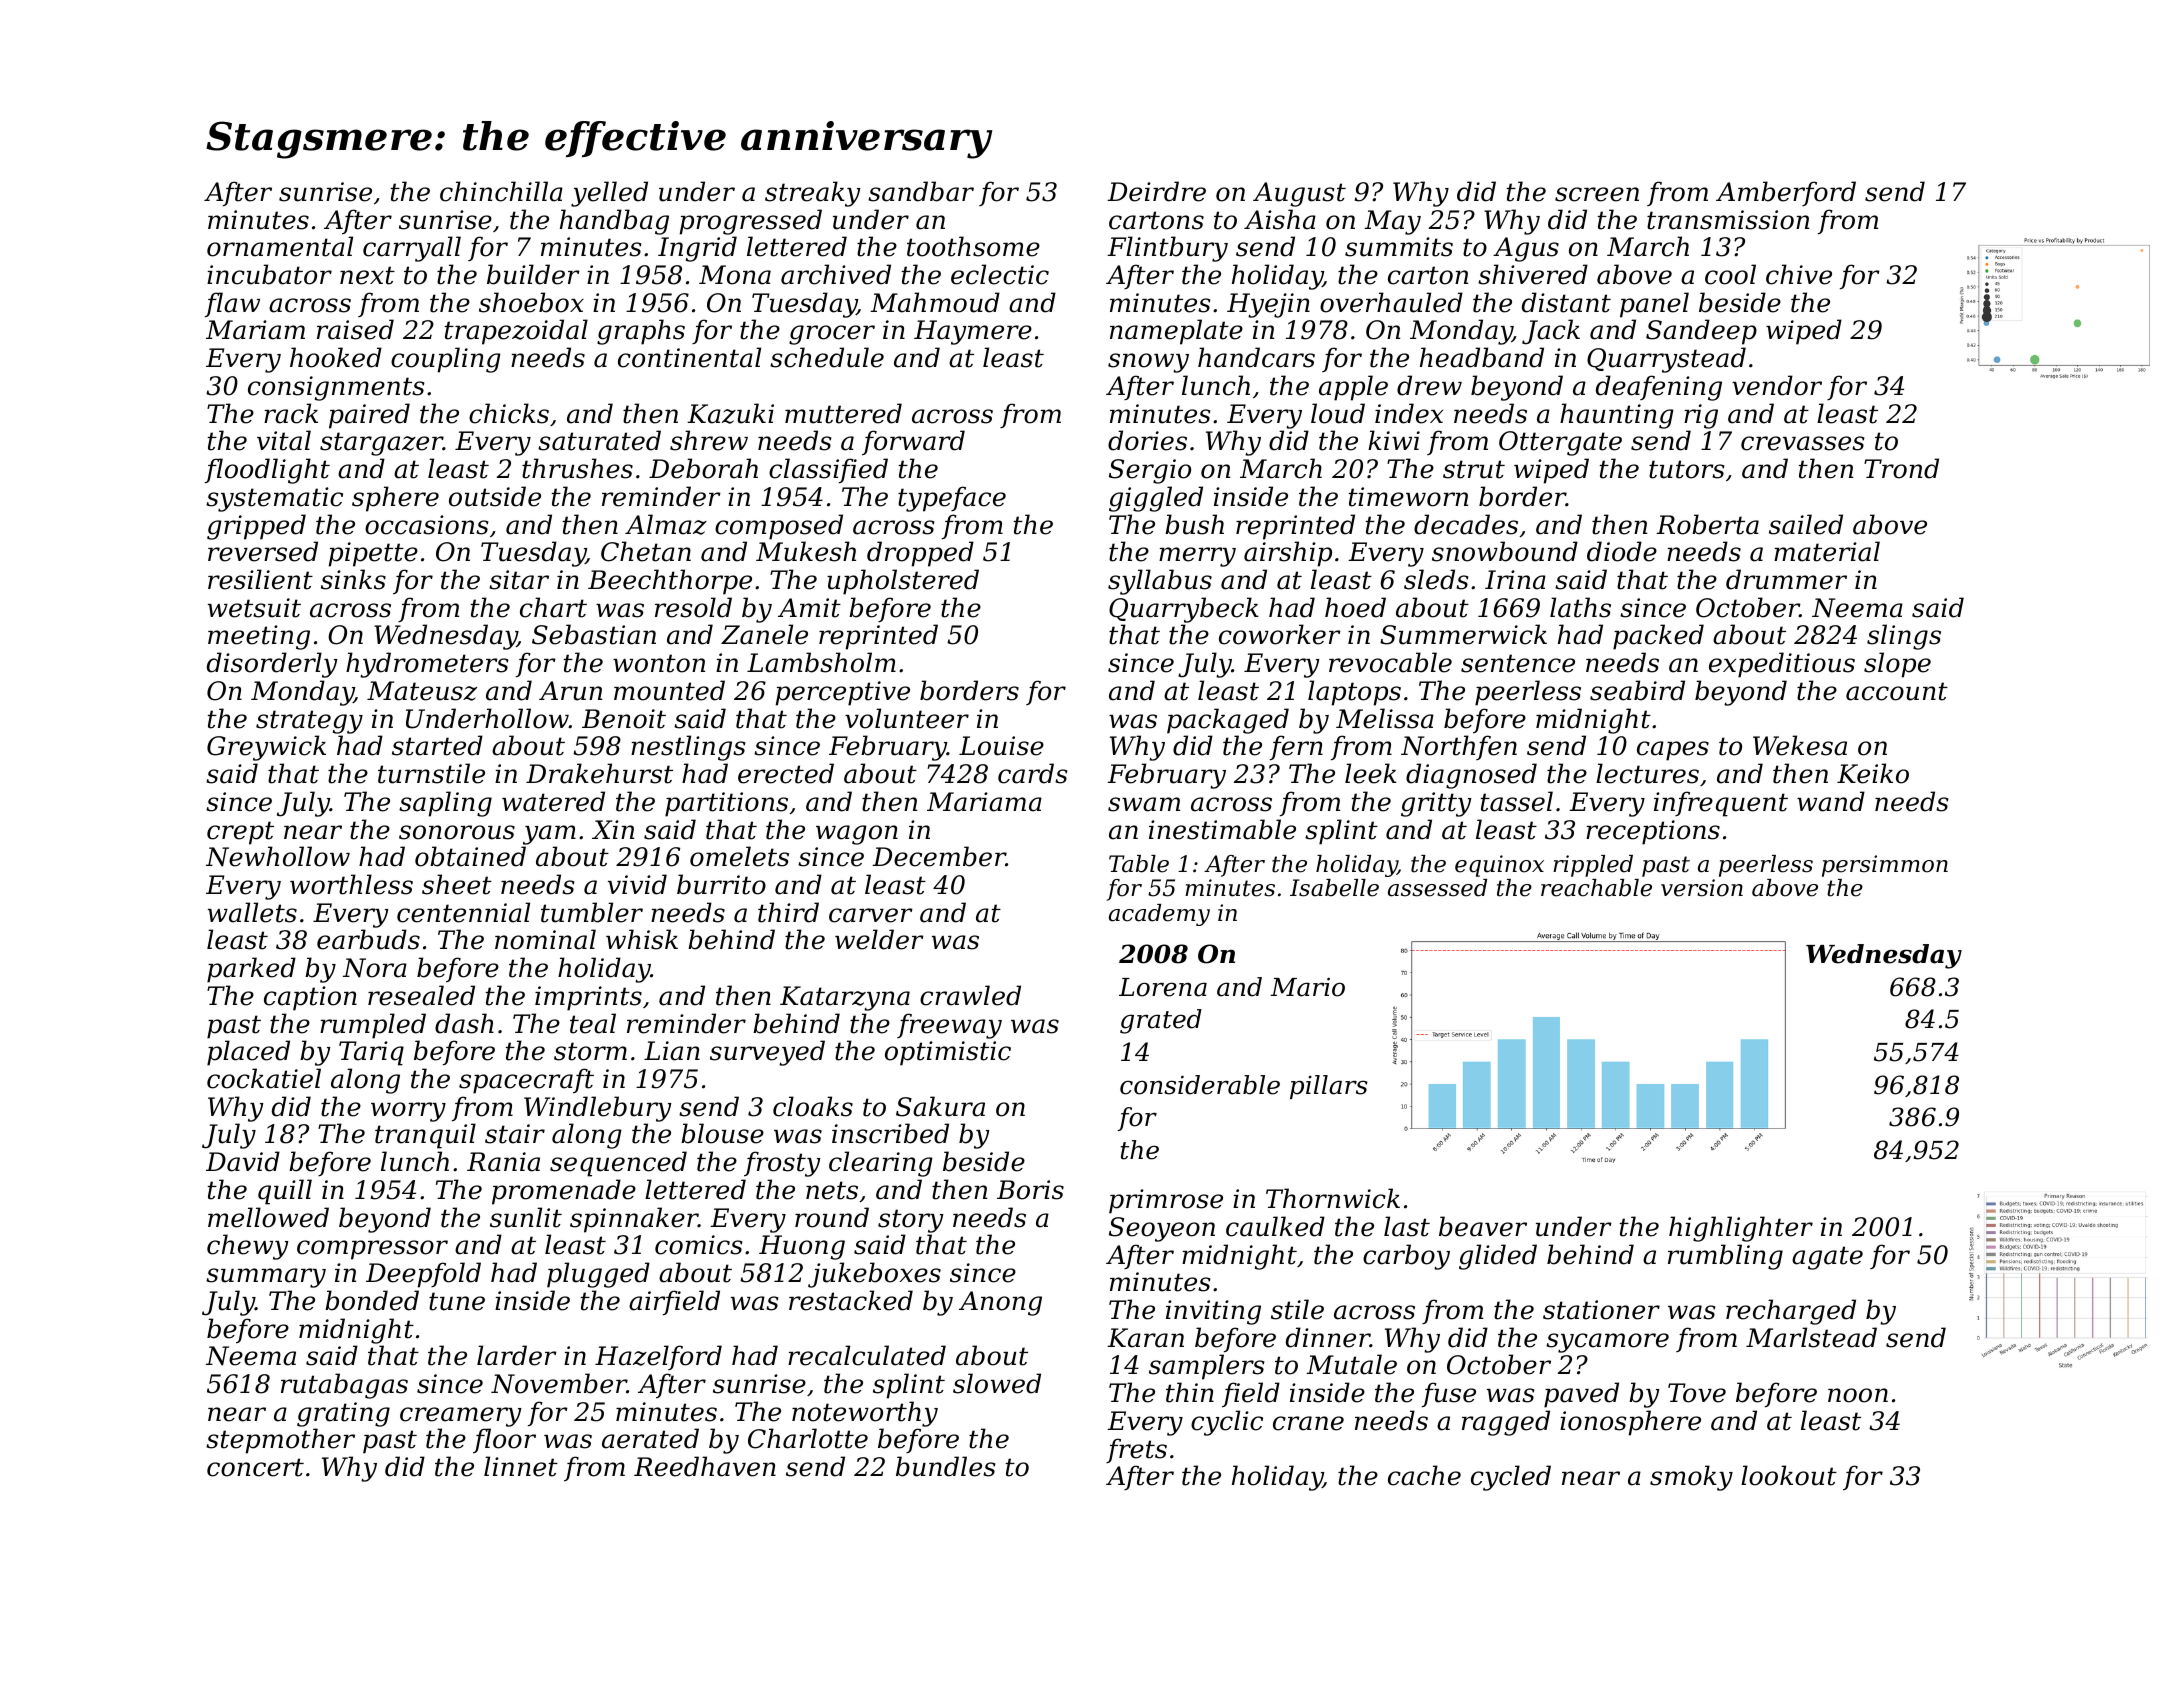 The width and height of the screenshot is (2178, 1683). I want to click on linnet, so click(521, 1466).
